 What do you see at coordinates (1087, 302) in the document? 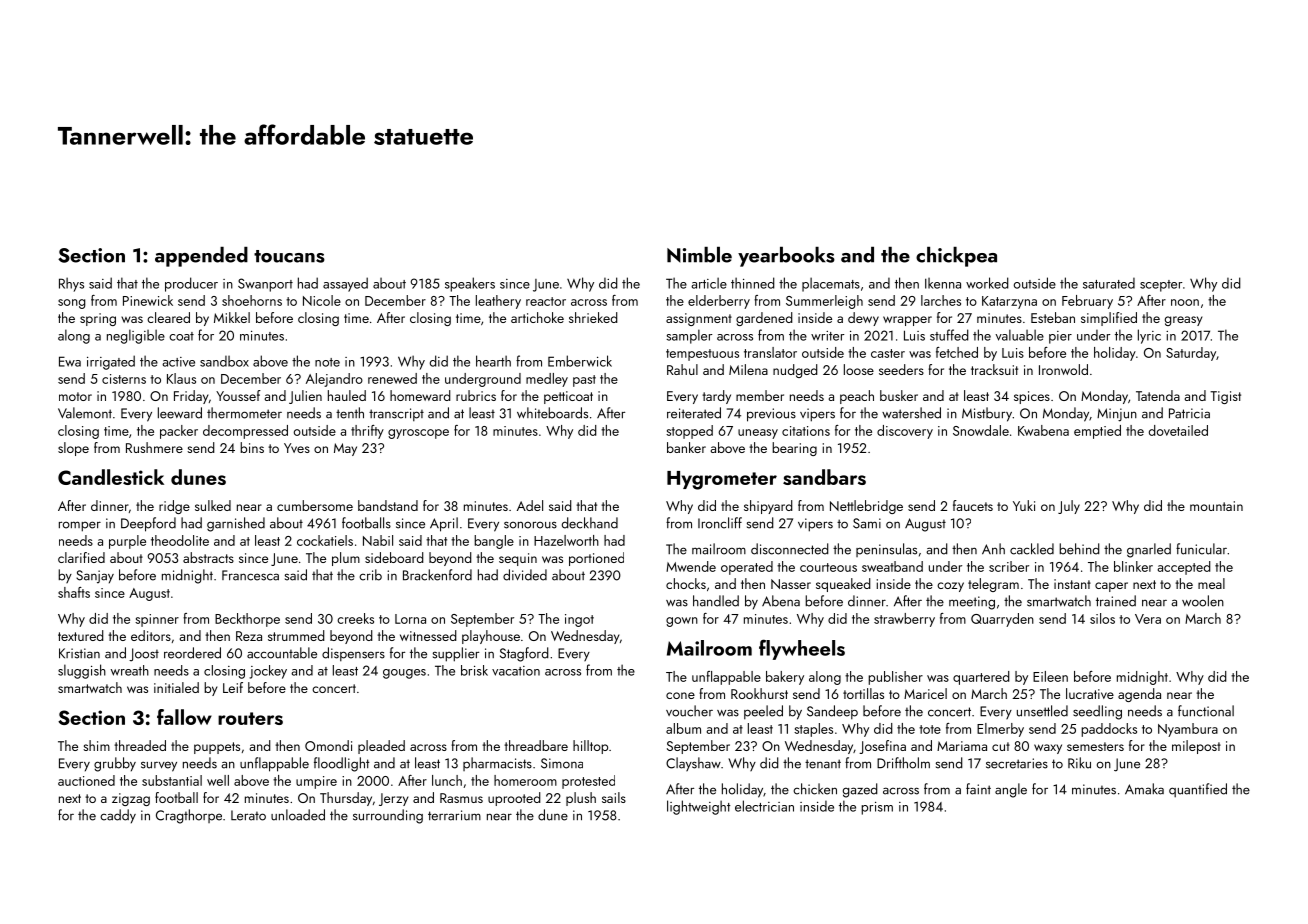
I see `February` at bounding box center [1087, 302].
